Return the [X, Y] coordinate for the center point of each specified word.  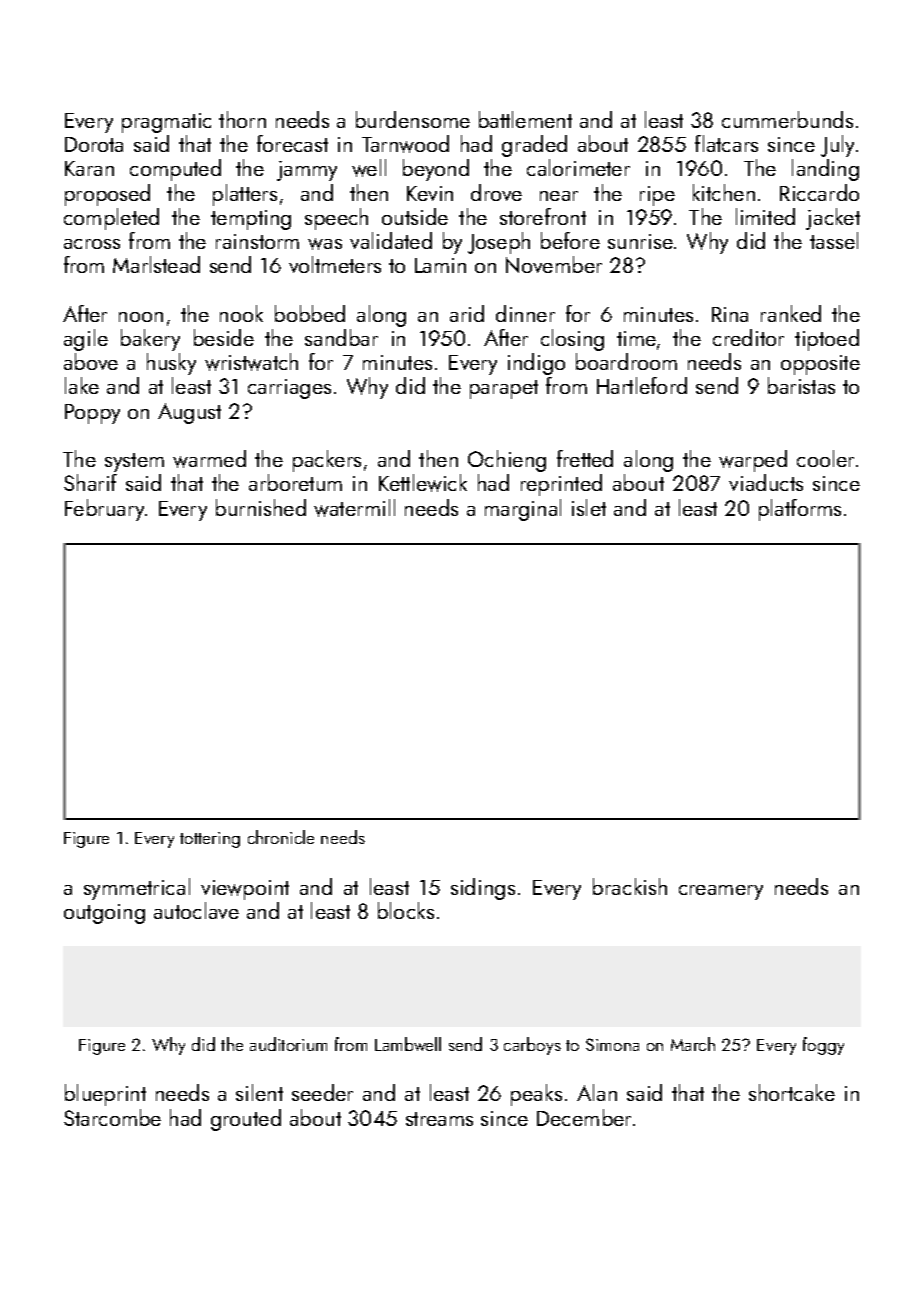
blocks [406, 910]
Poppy [92, 414]
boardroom [626, 361]
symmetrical [137, 889]
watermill [354, 508]
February [105, 510]
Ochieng [507, 461]
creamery [721, 892]
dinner [525, 313]
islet [589, 507]
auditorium [288, 1044]
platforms [800, 510]
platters [245, 195]
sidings [483, 889]
